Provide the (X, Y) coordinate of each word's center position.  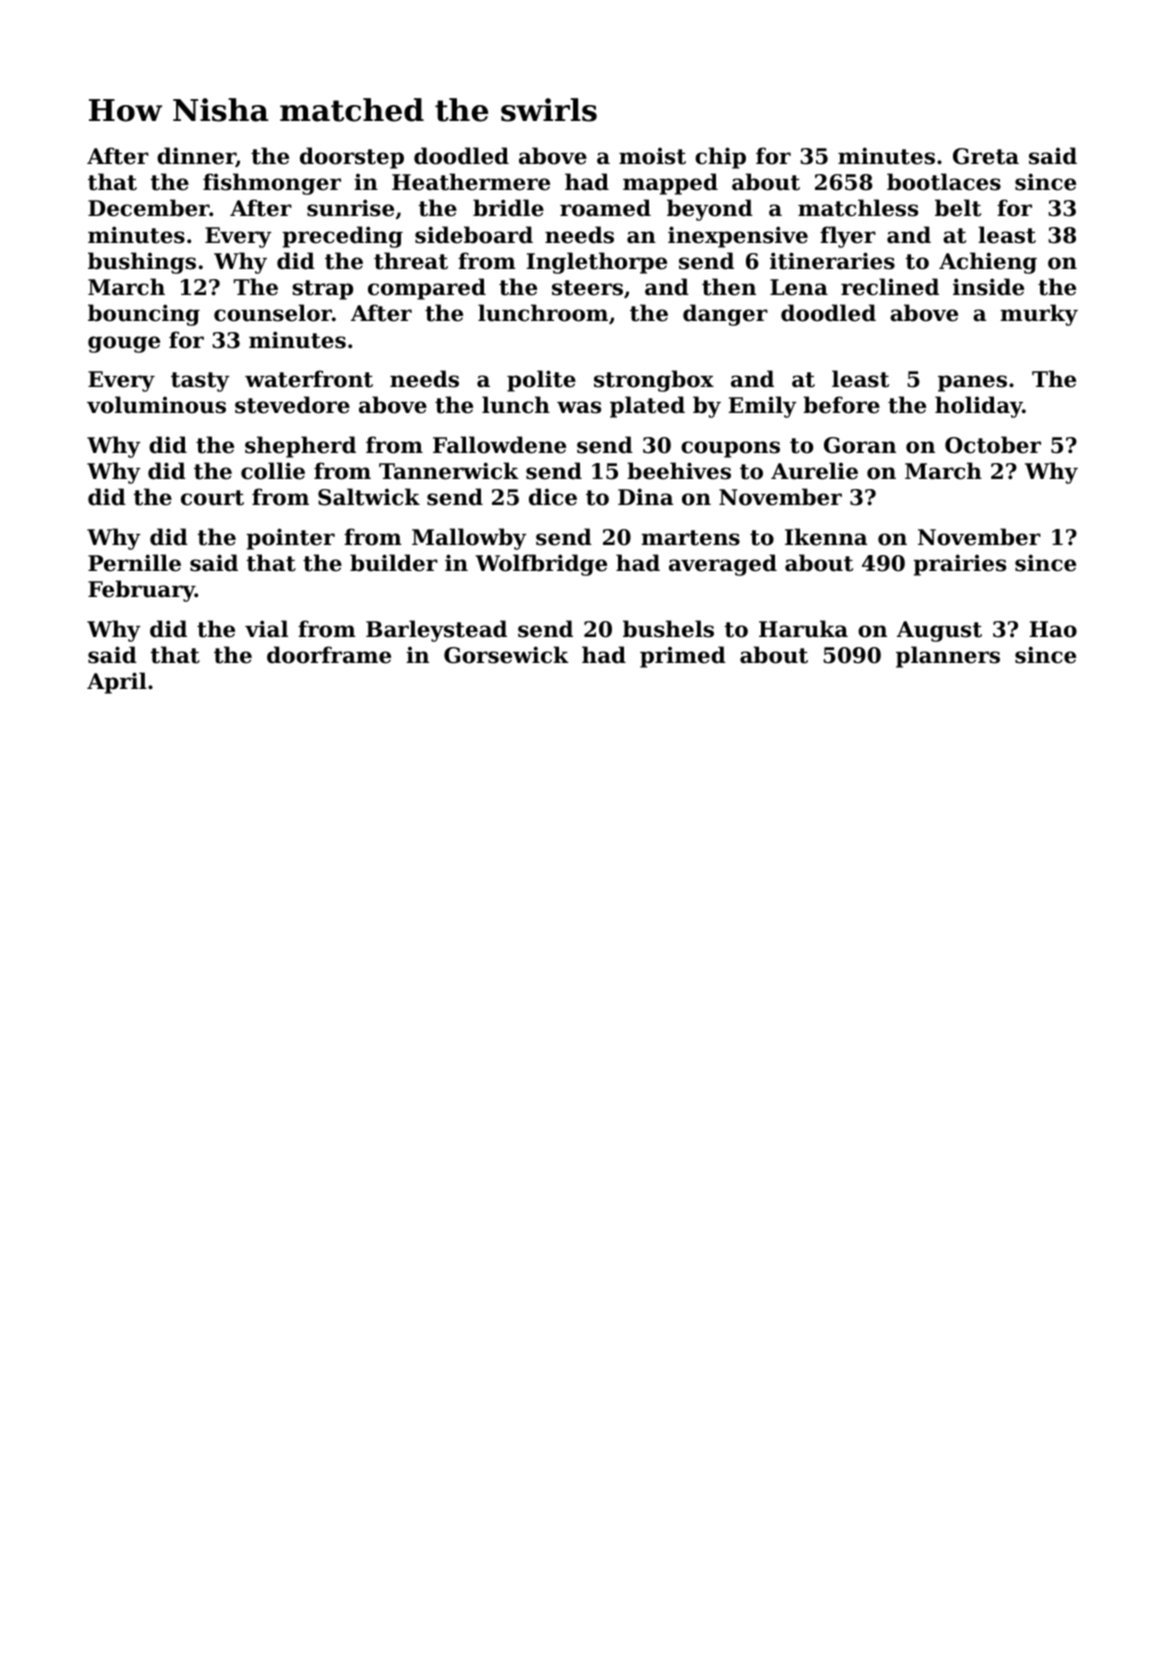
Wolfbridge (541, 565)
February (141, 591)
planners (948, 657)
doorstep (352, 158)
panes (972, 383)
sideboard (474, 235)
